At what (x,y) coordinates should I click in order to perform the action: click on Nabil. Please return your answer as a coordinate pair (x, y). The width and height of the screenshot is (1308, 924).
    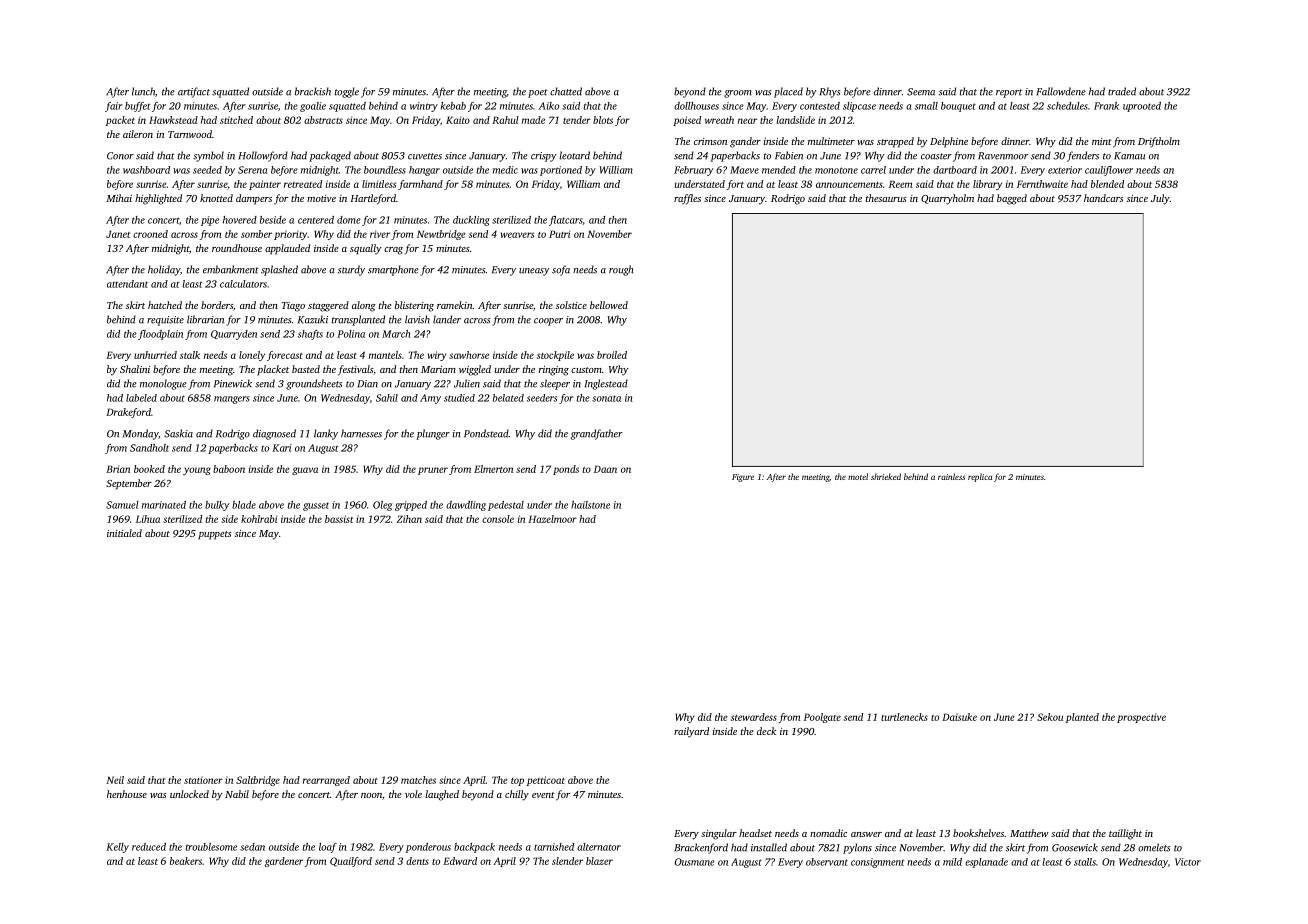
    Looking at the image, I should click on (237, 794).
